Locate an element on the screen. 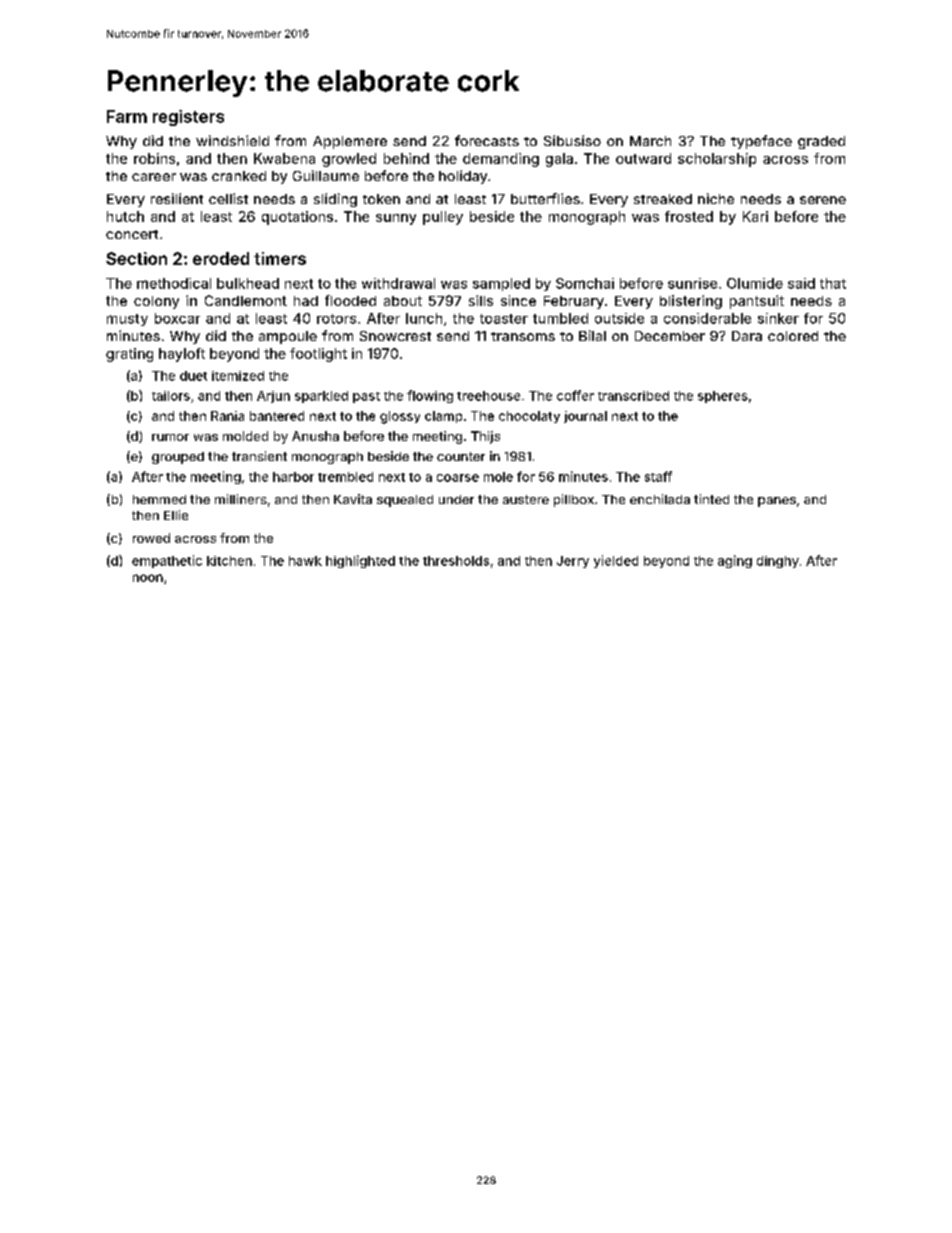 This screenshot has height=1233, width=952. forecasts is located at coordinates (487, 140).
